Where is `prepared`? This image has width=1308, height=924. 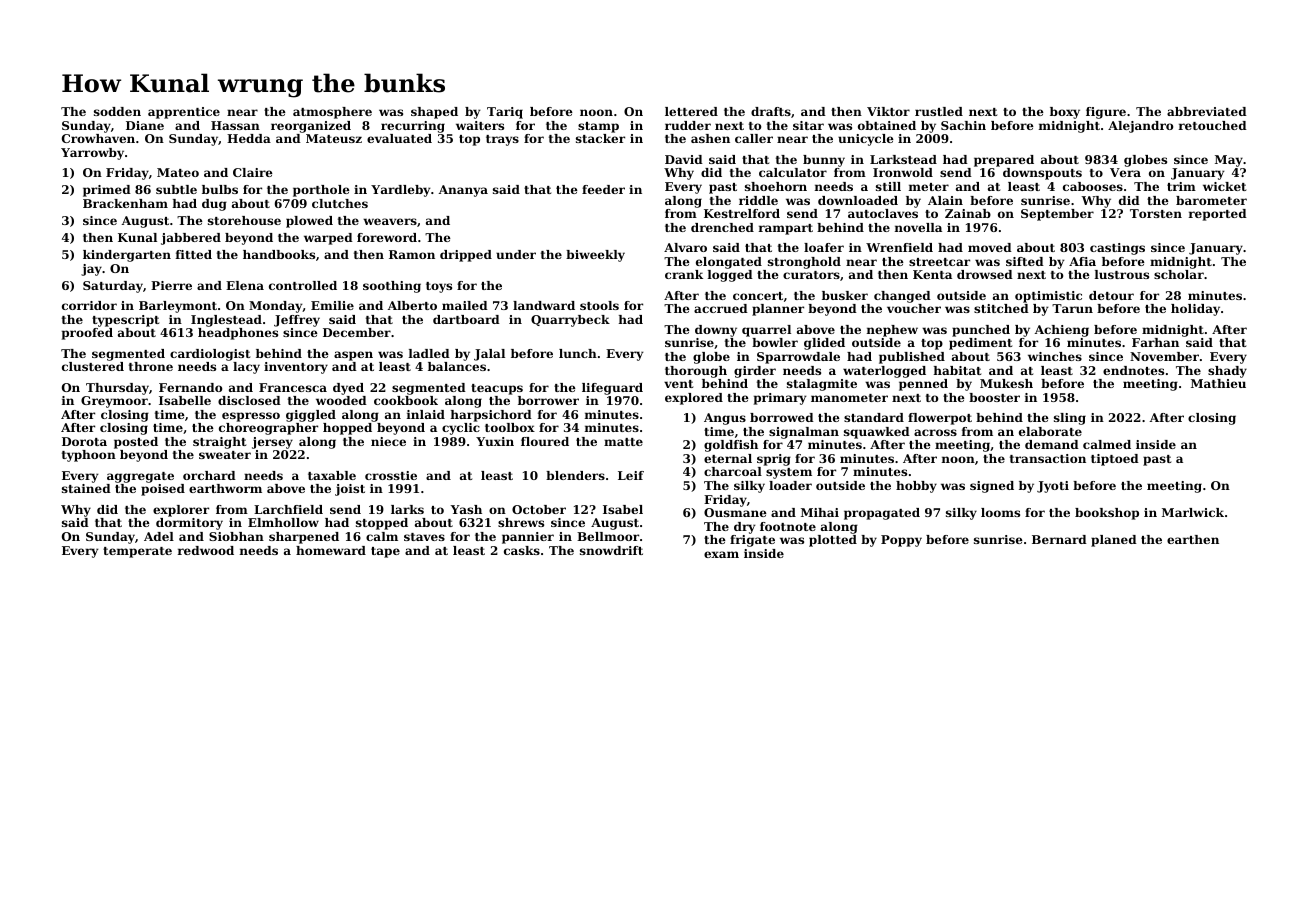 prepared is located at coordinates (1004, 161).
